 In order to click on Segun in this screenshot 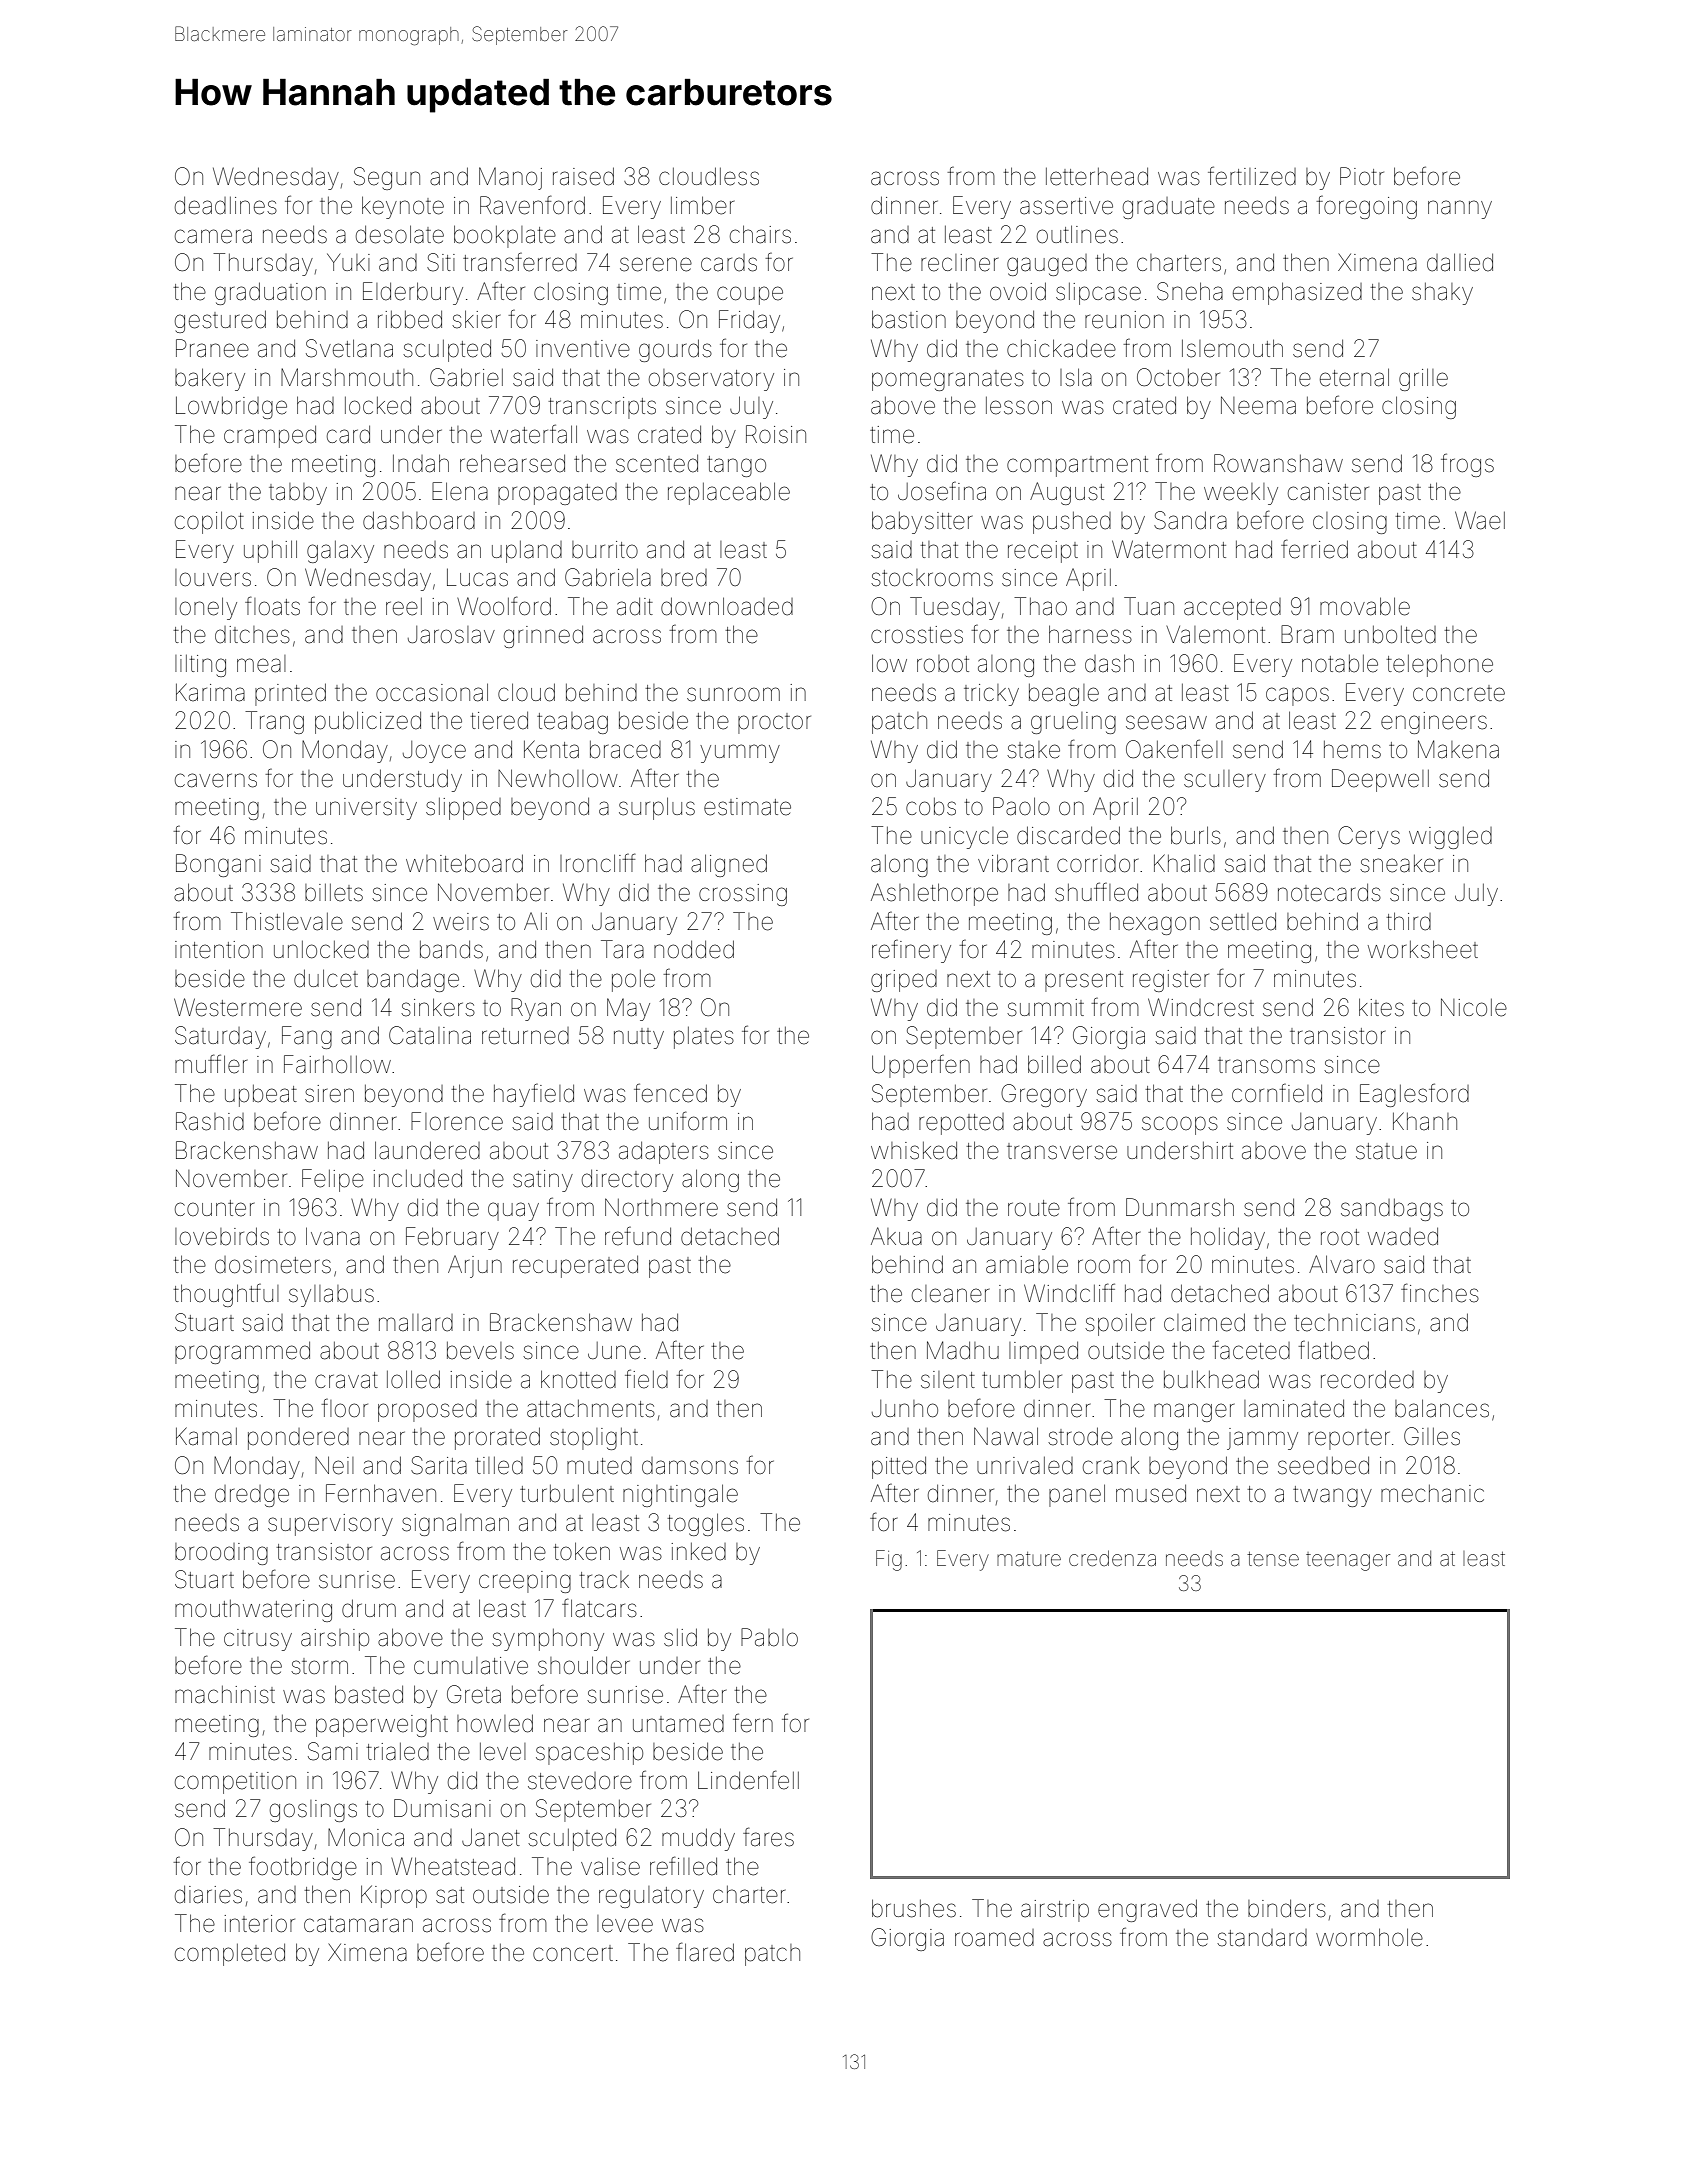, I will do `click(387, 178)`.
